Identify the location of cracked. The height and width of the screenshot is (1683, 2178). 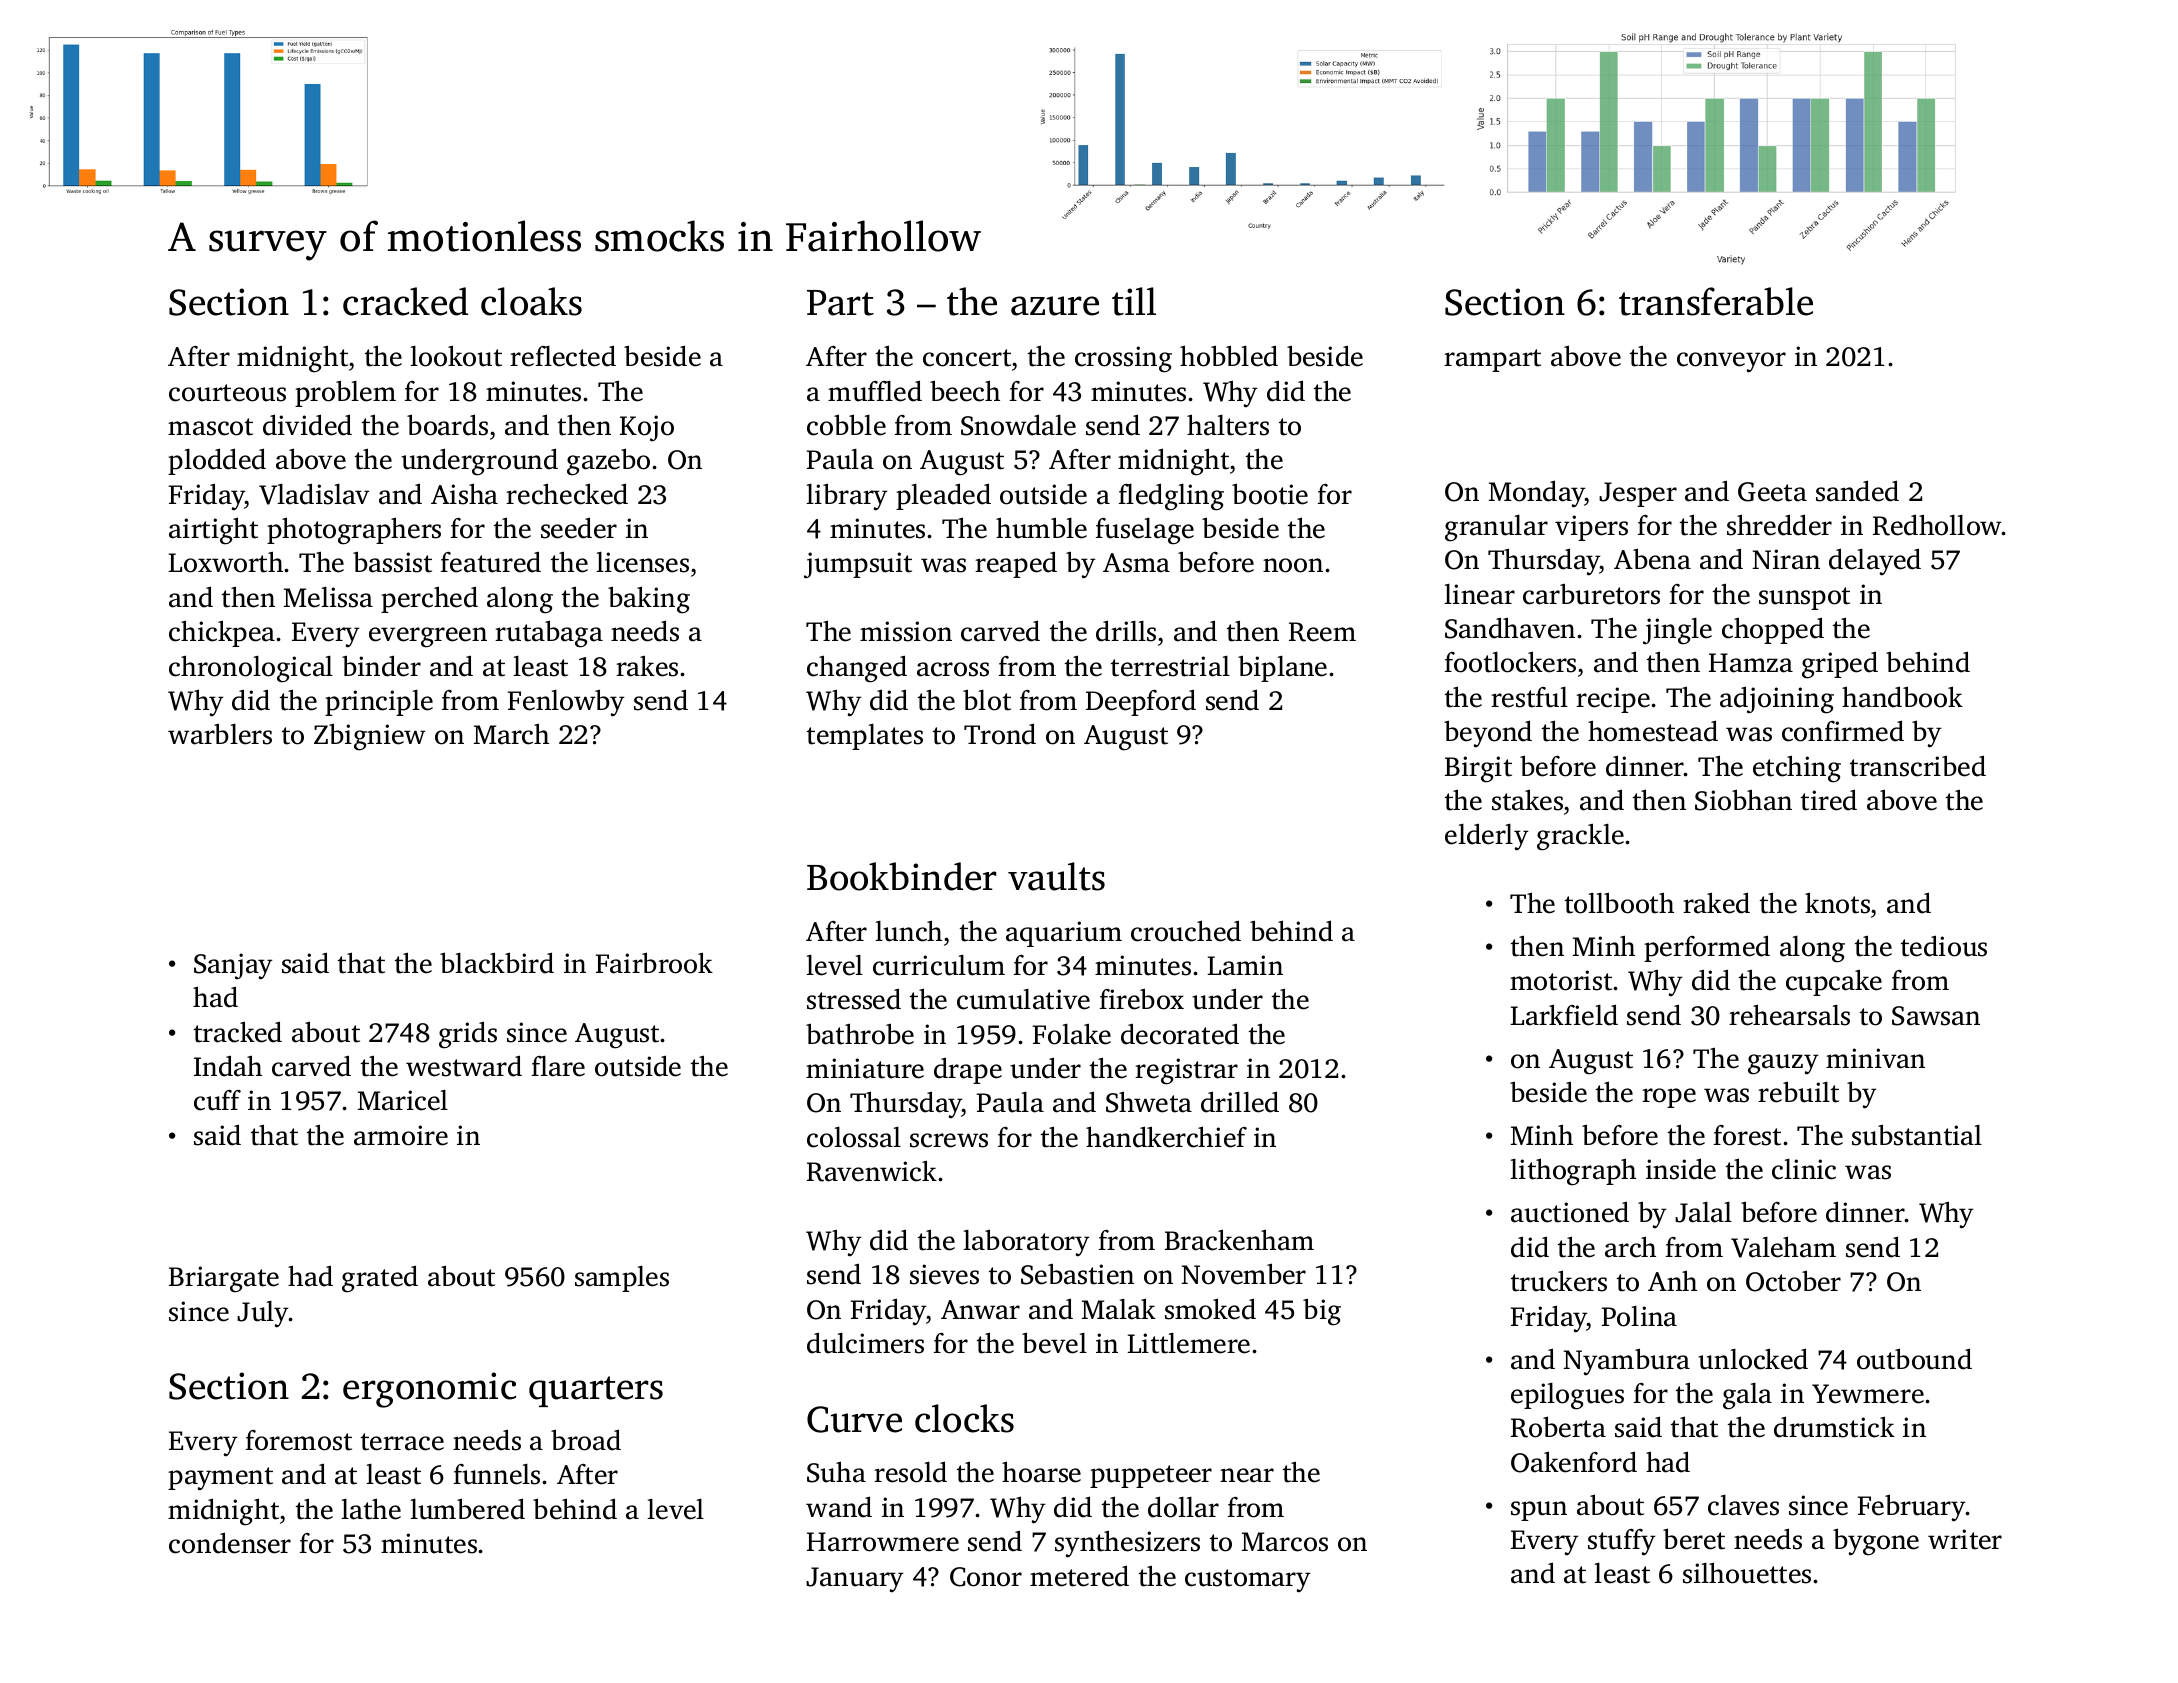
(405, 301).
